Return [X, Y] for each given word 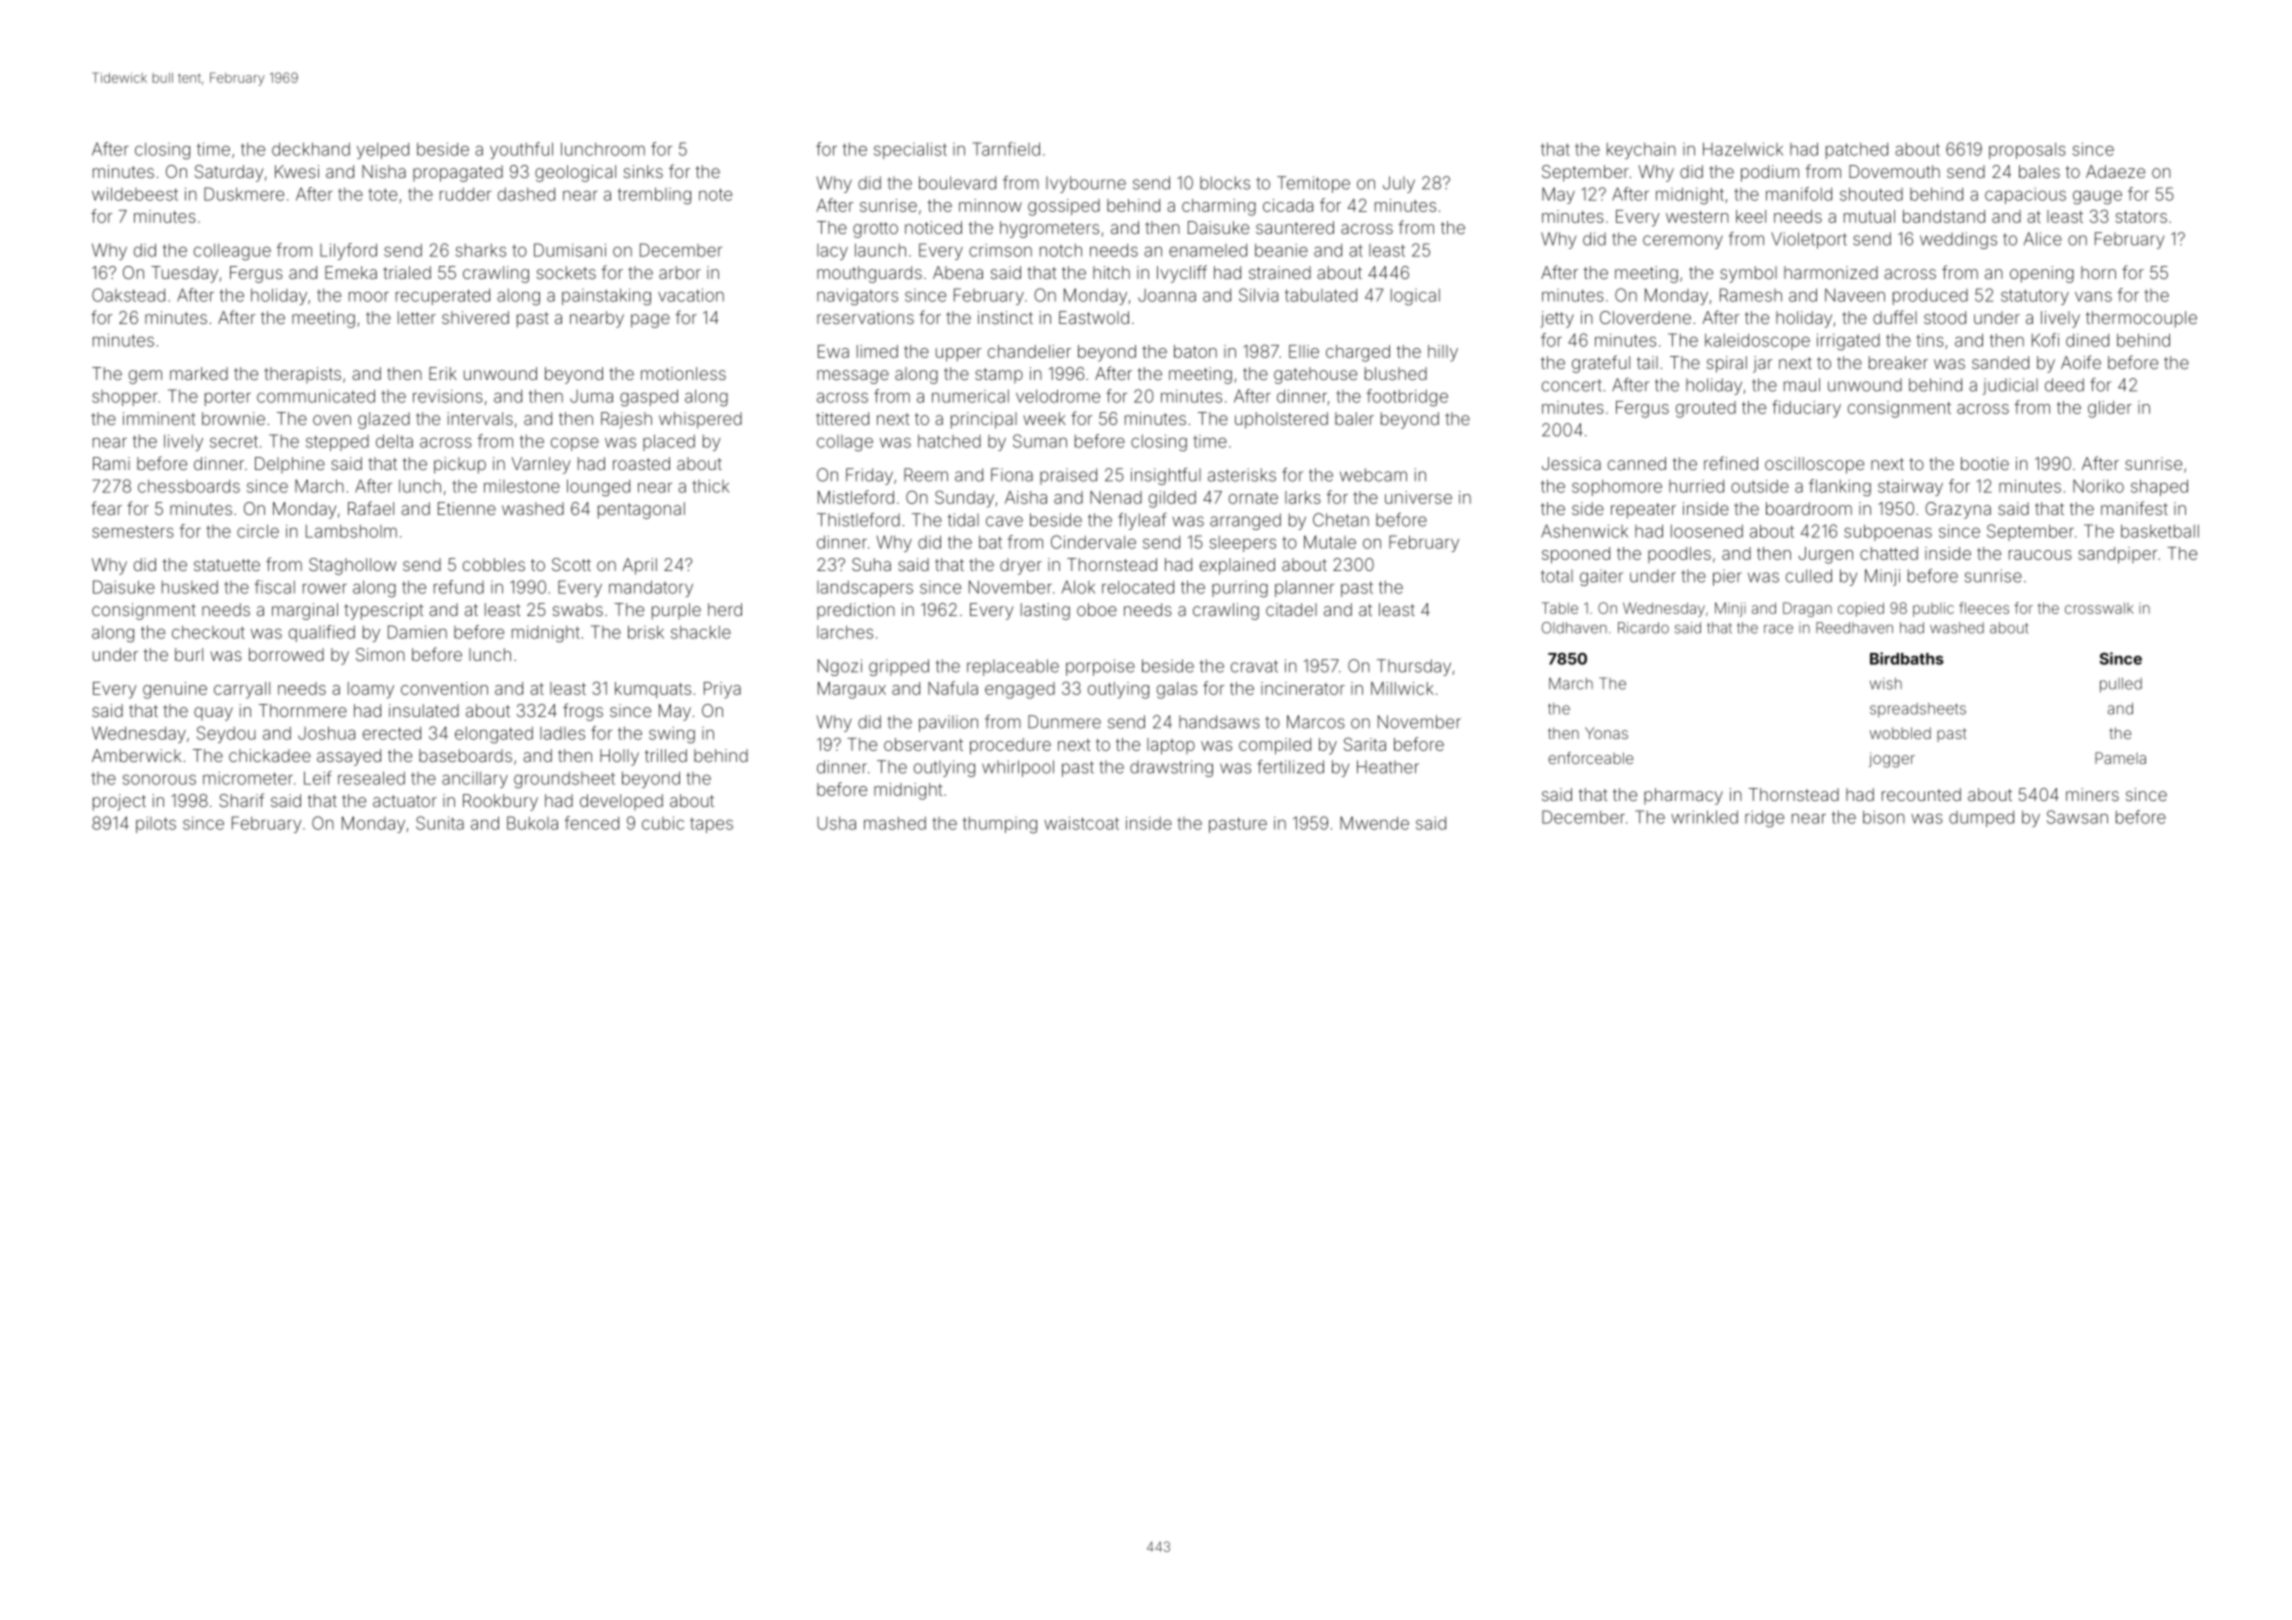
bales [2039, 171]
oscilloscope [1814, 465]
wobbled [1900, 733]
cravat [1254, 666]
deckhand [311, 149]
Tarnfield [1006, 149]
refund [459, 587]
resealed [371, 778]
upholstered [1281, 420]
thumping [1000, 825]
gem [145, 377]
